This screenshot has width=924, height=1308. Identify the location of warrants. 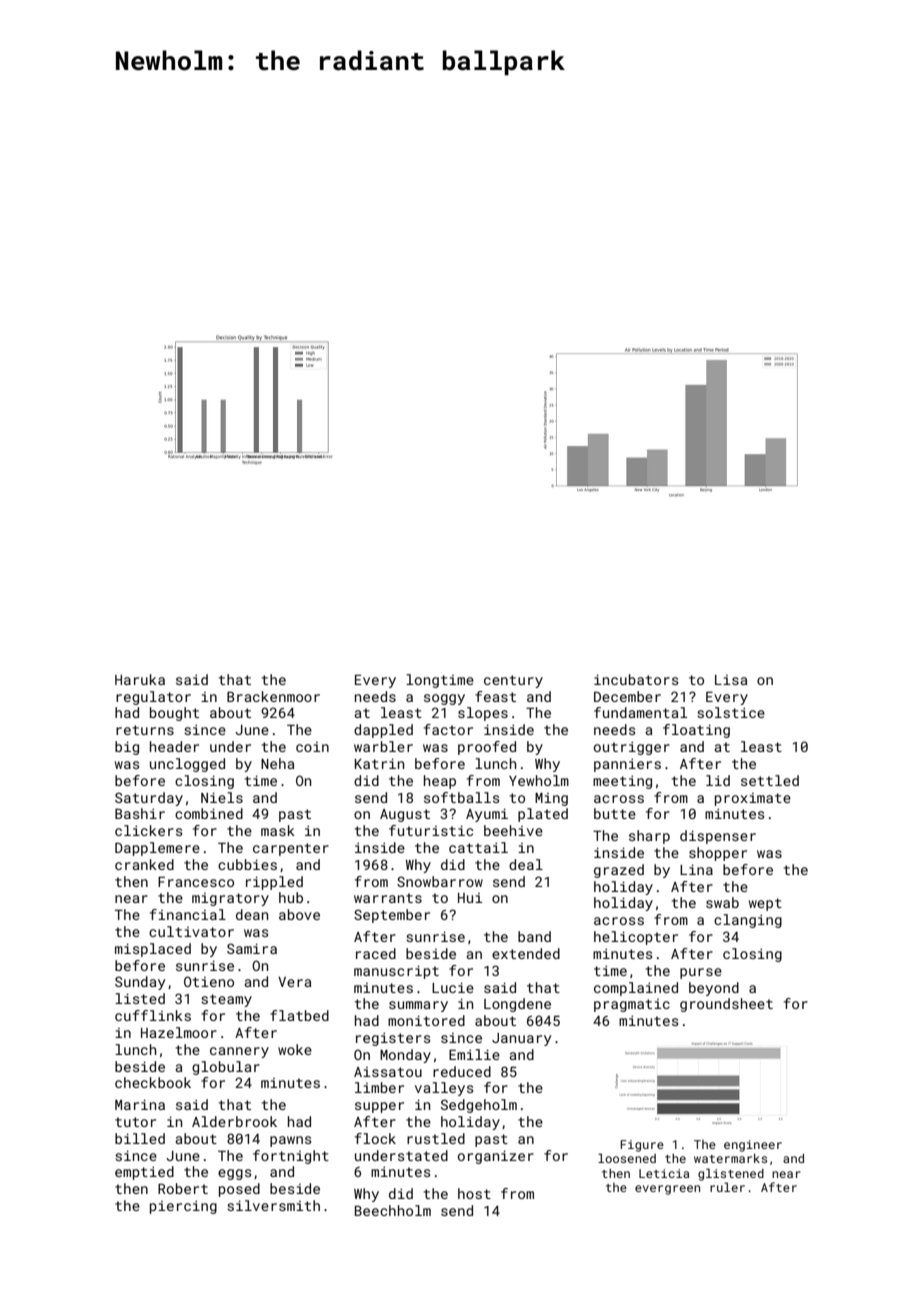
(388, 898).
